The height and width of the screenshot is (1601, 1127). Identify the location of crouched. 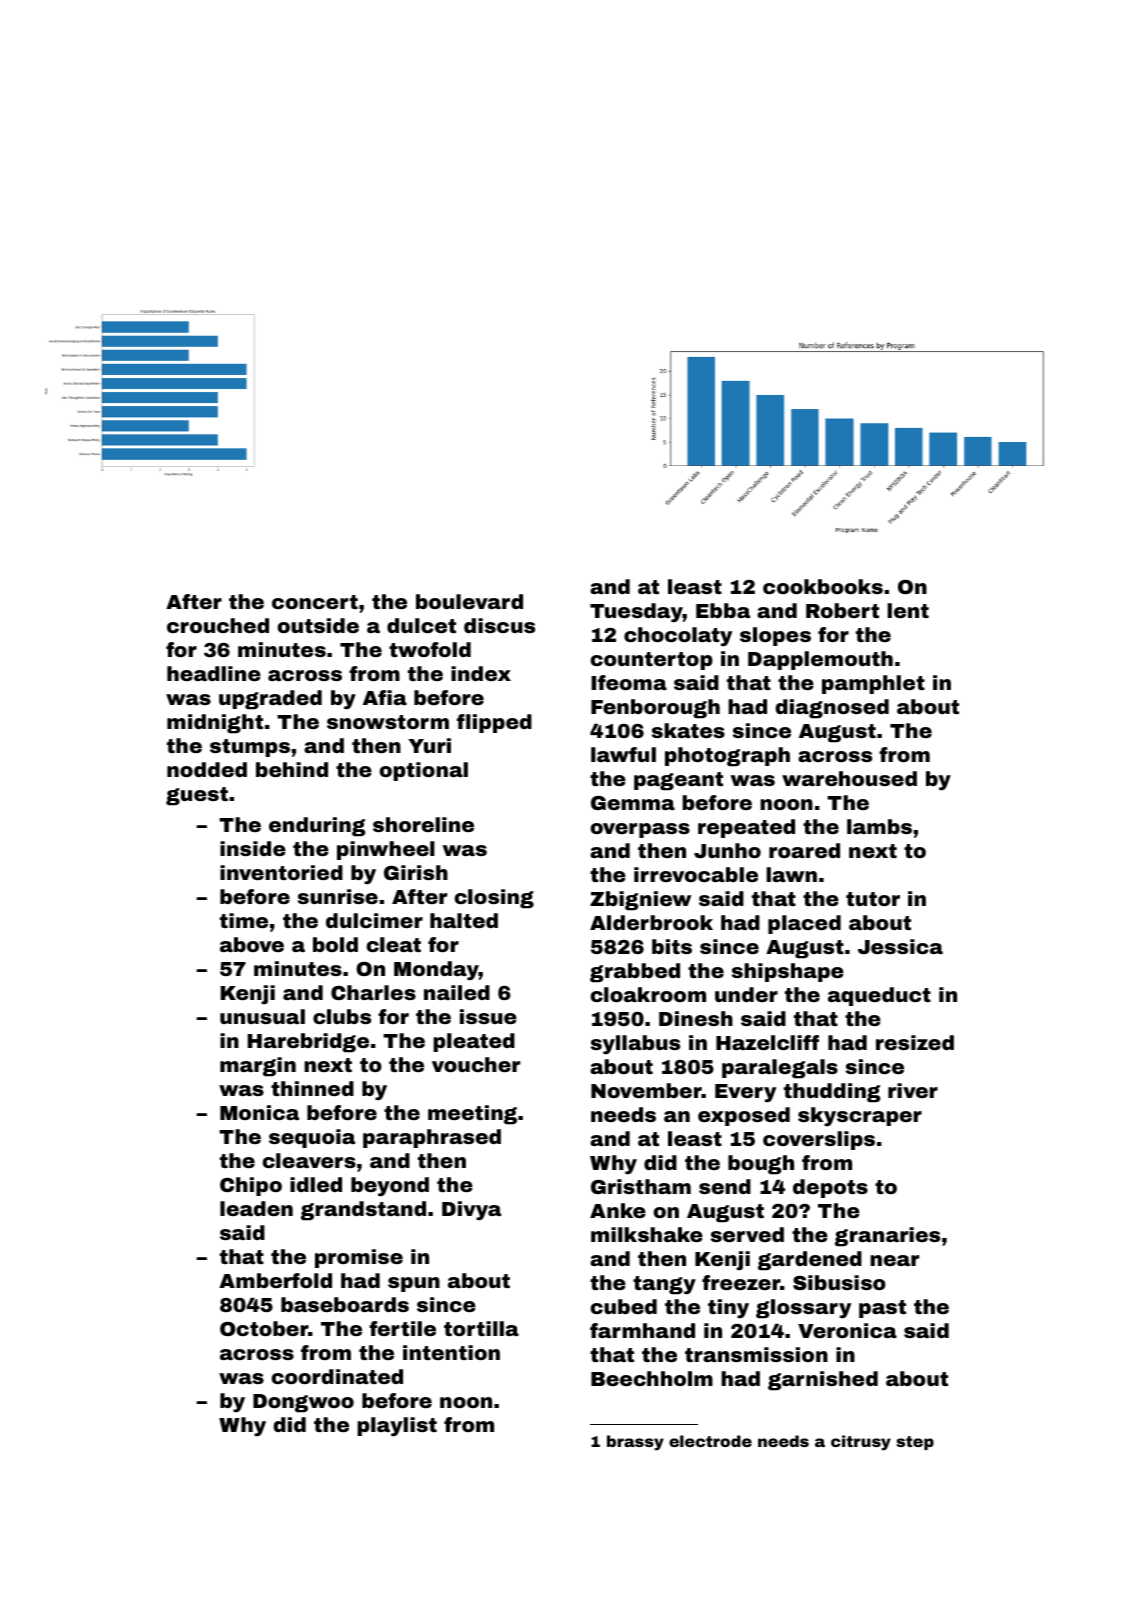
(218, 625).
